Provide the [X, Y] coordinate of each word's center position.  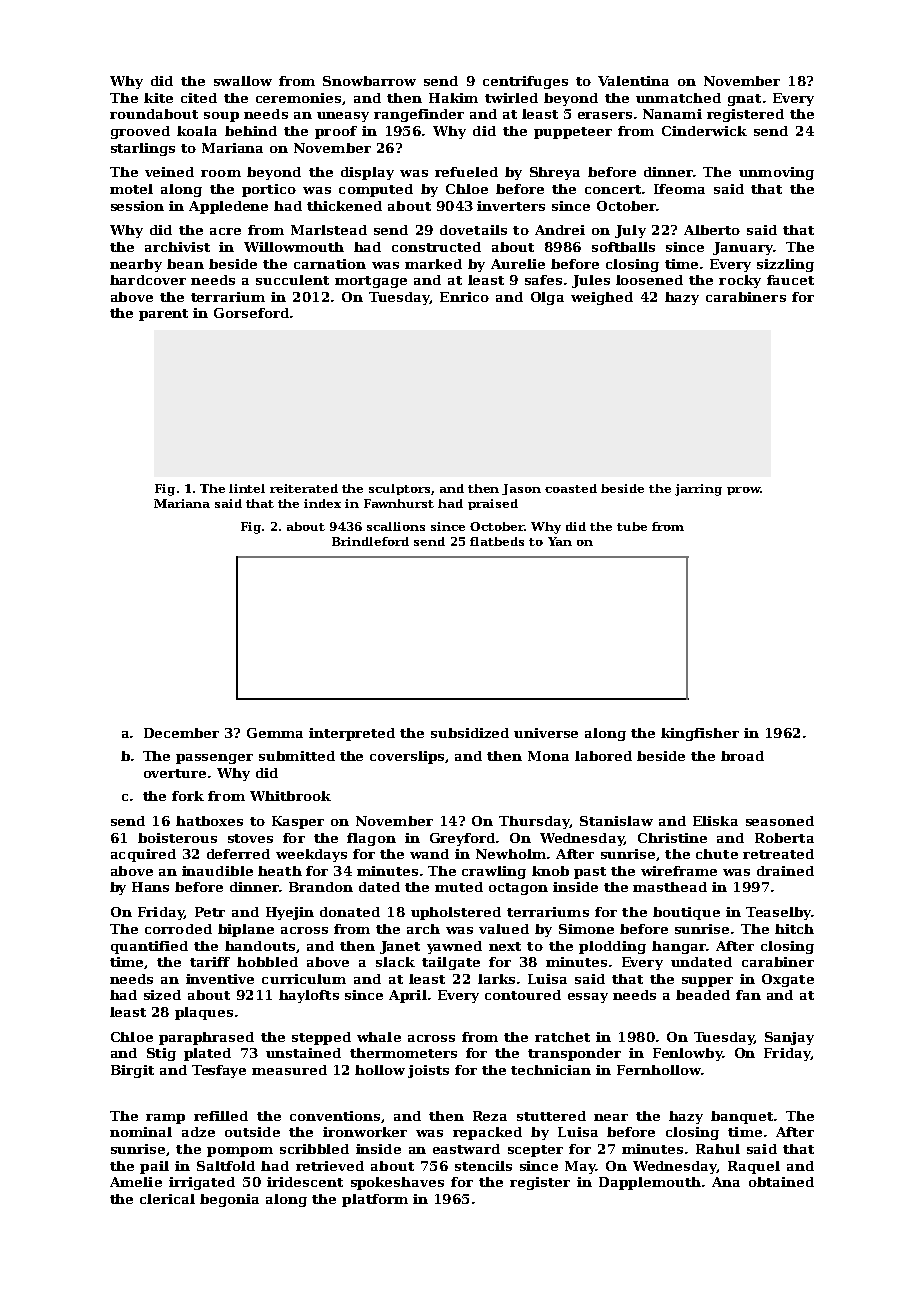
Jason [521, 489]
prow [743, 491]
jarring [698, 490]
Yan [560, 541]
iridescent [305, 1182]
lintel [247, 488]
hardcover [148, 280]
